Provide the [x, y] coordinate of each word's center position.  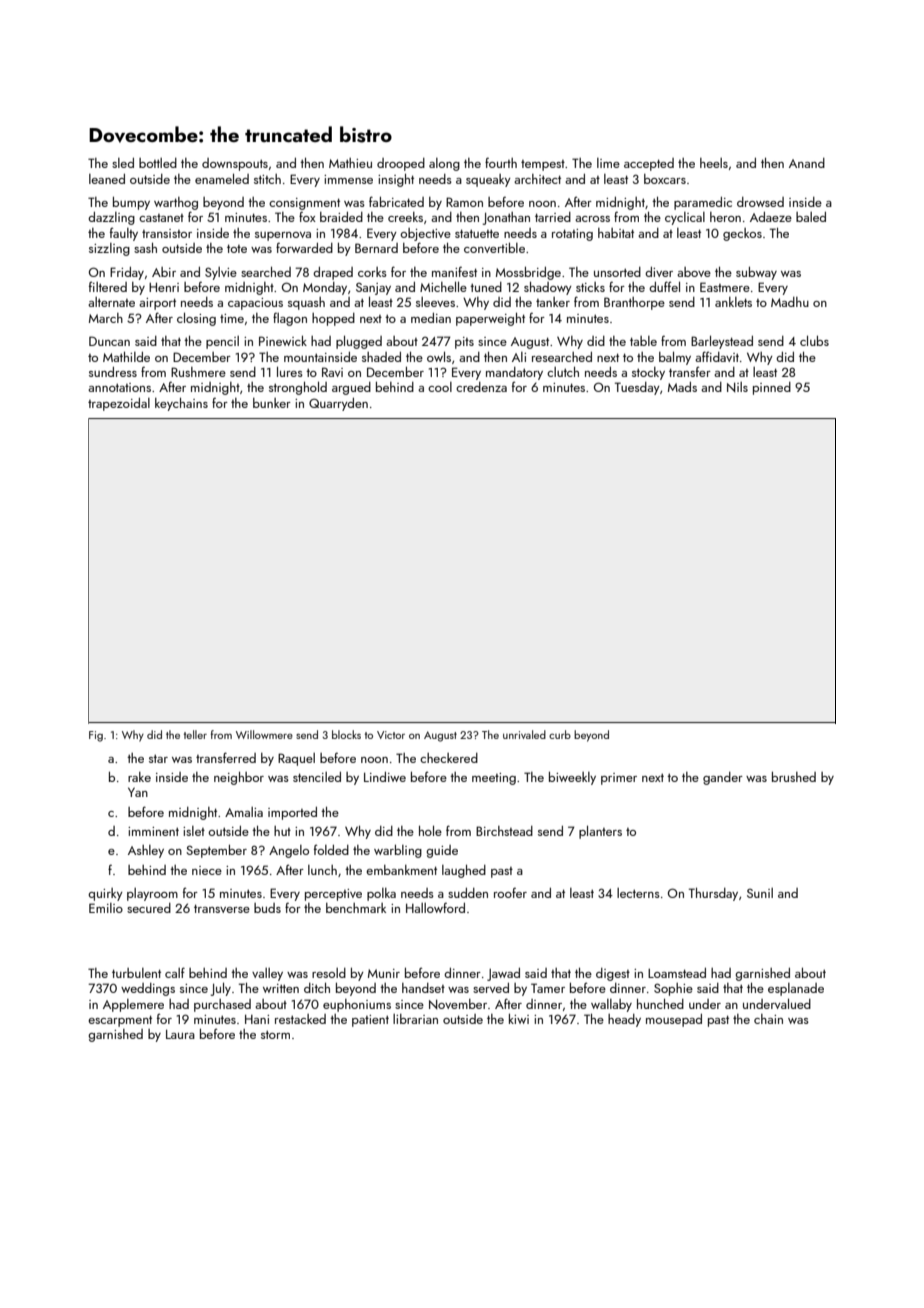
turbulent [136, 973]
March [106, 318]
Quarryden [338, 404]
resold [329, 973]
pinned [772, 388]
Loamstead [677, 973]
